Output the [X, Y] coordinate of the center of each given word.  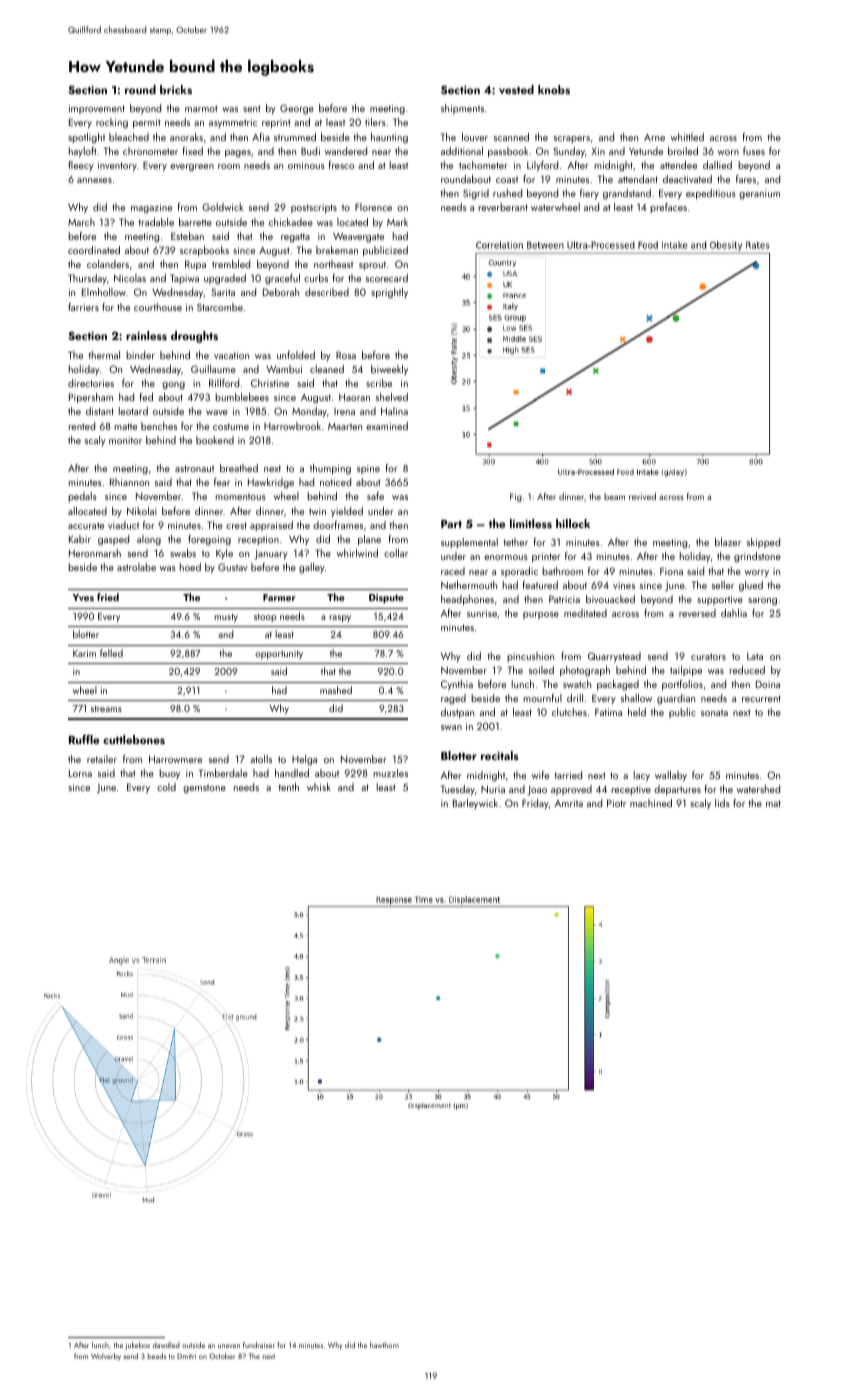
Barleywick [475, 804]
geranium [759, 195]
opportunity [279, 654]
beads [157, 1356]
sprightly [389, 293]
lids [722, 803]
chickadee [291, 222]
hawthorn [384, 1345]
